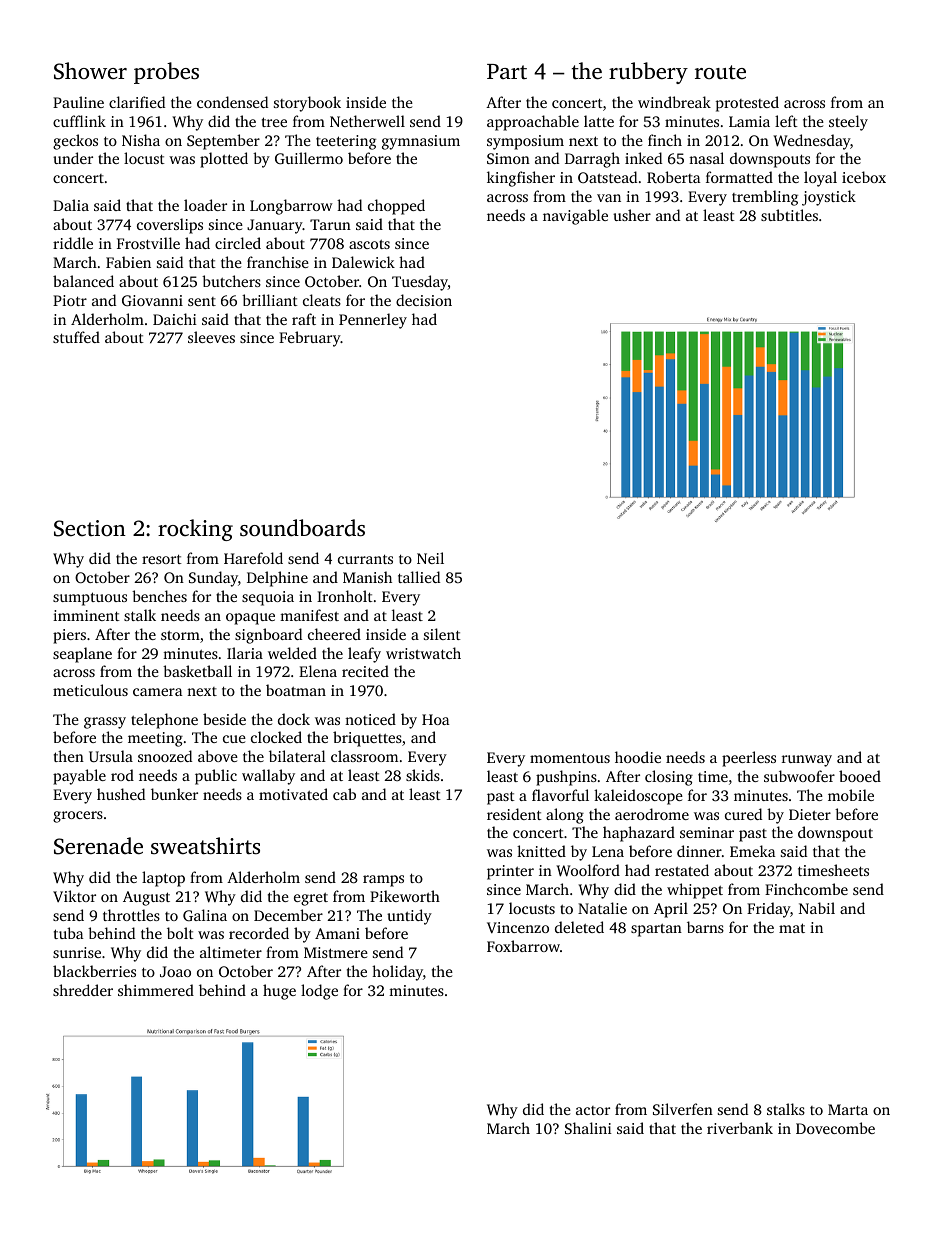 The width and height of the document is (952, 1233). What do you see at coordinates (514, 814) in the document?
I see `resident` at bounding box center [514, 814].
